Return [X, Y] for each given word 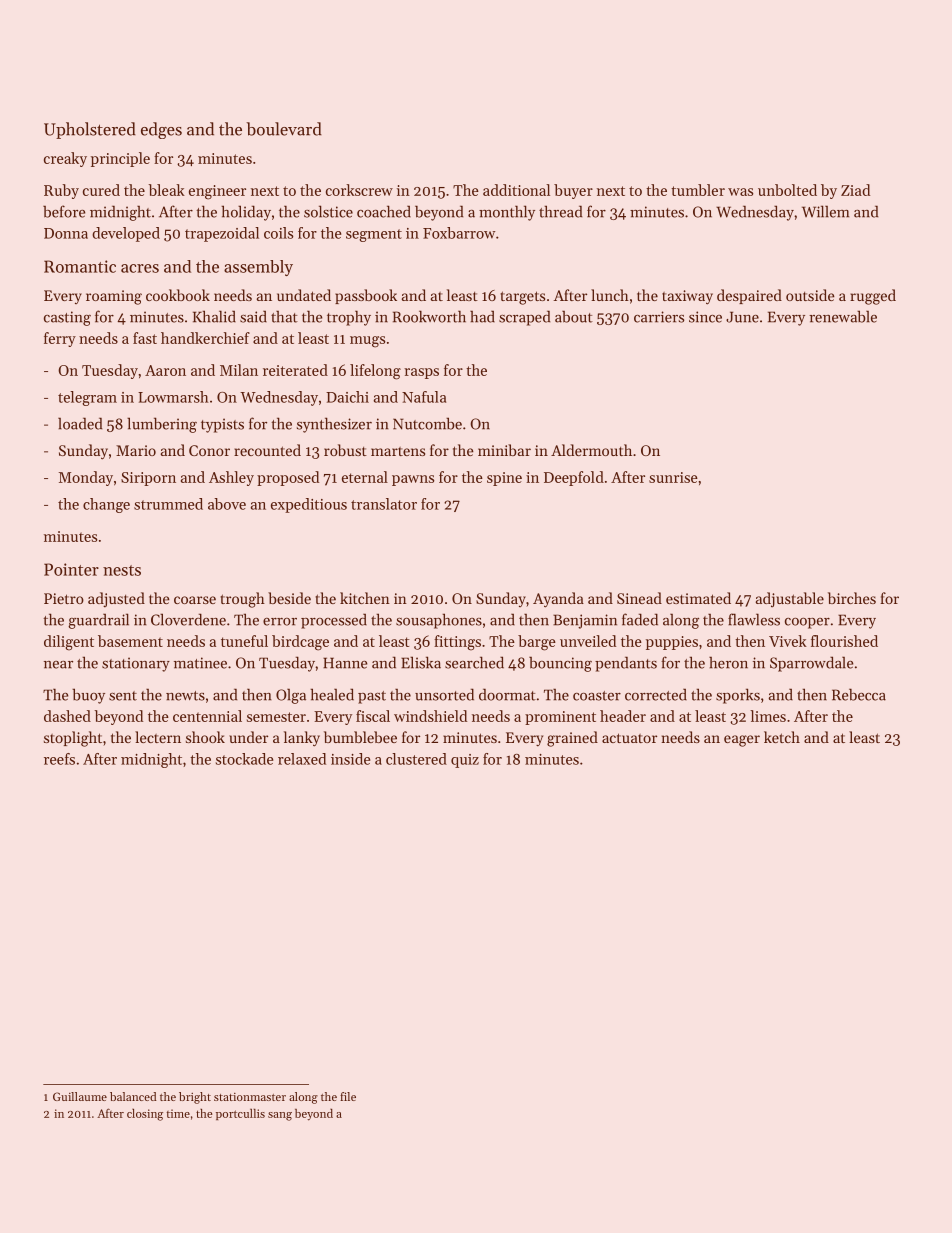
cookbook [178, 295]
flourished [844, 641]
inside [350, 759]
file [348, 1096]
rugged [873, 297]
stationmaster [250, 1097]
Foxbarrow [459, 233]
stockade [244, 759]
